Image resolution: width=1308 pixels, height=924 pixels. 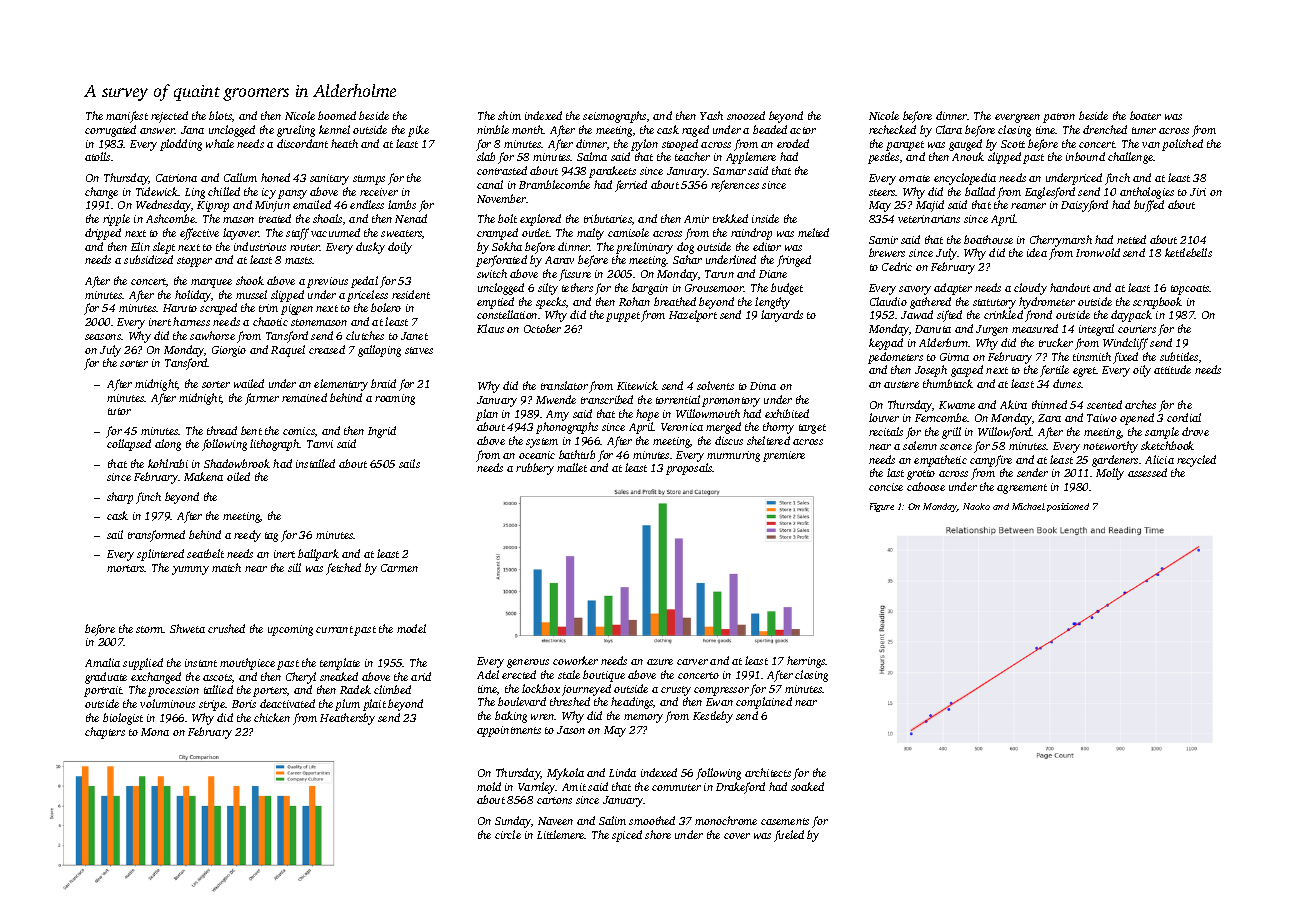 What do you see at coordinates (1147, 472) in the document?
I see `assessed` at bounding box center [1147, 472].
